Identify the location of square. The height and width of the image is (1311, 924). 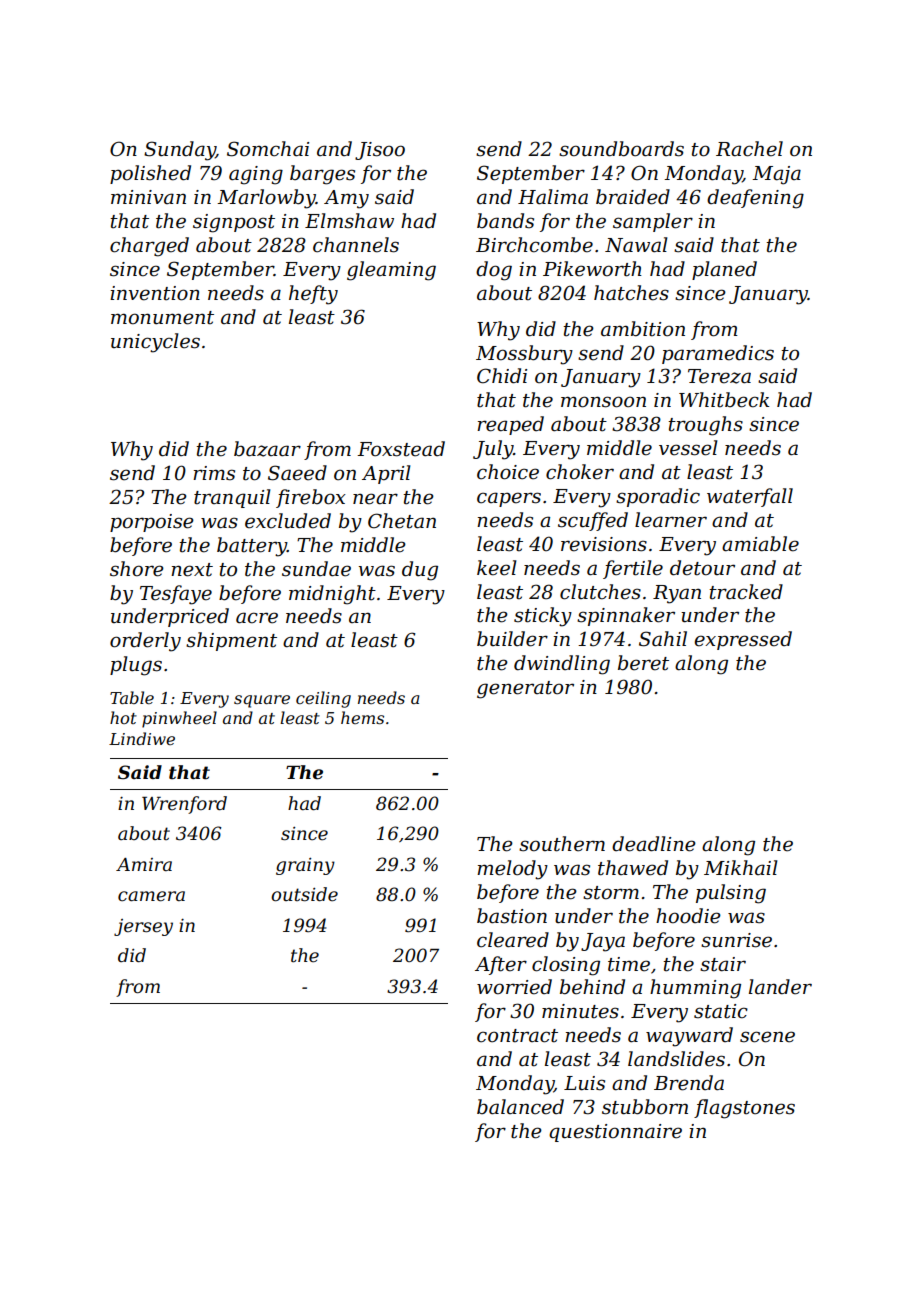
(262, 701).
